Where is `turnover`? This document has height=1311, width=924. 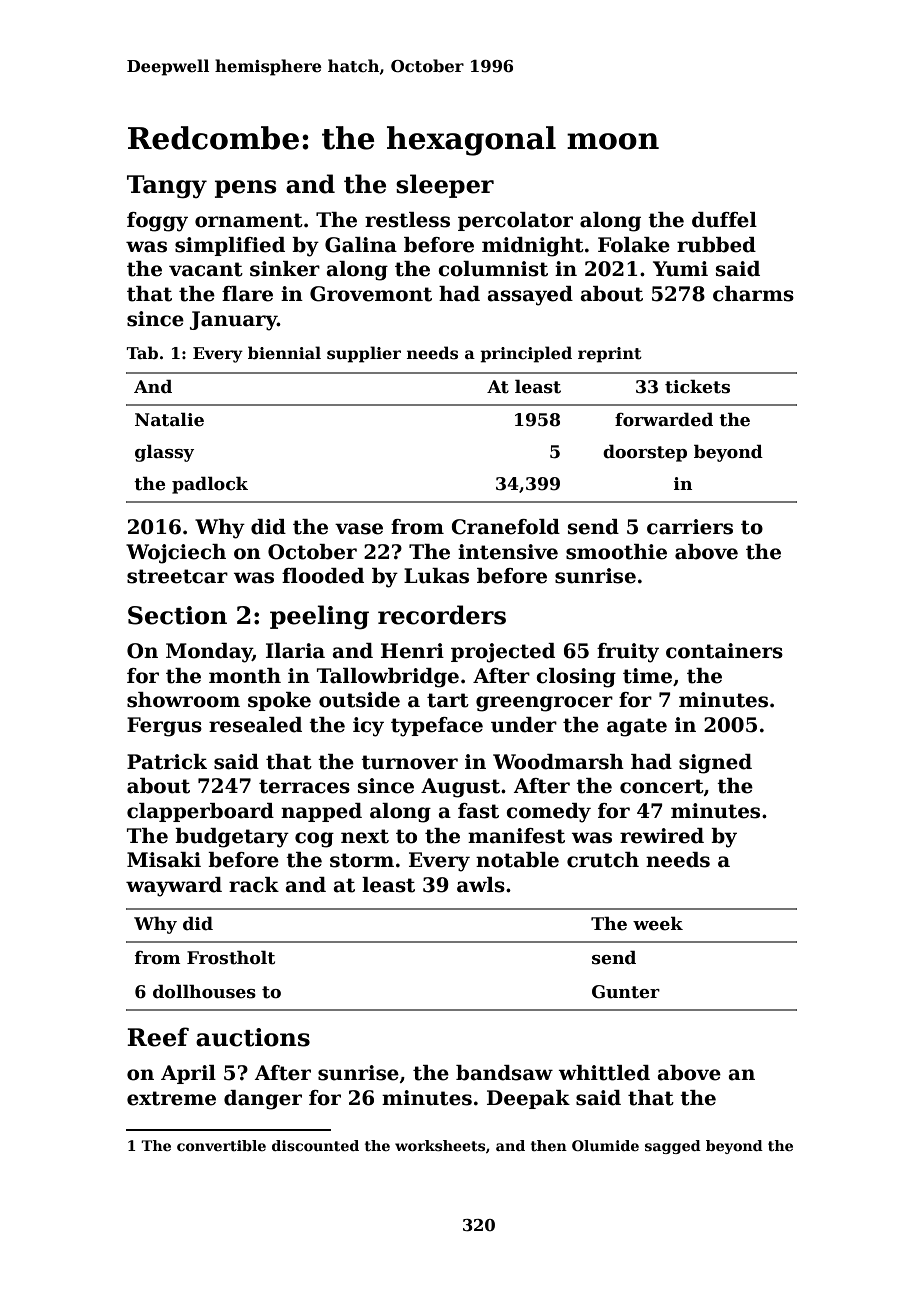
turnover is located at coordinates (409, 762).
